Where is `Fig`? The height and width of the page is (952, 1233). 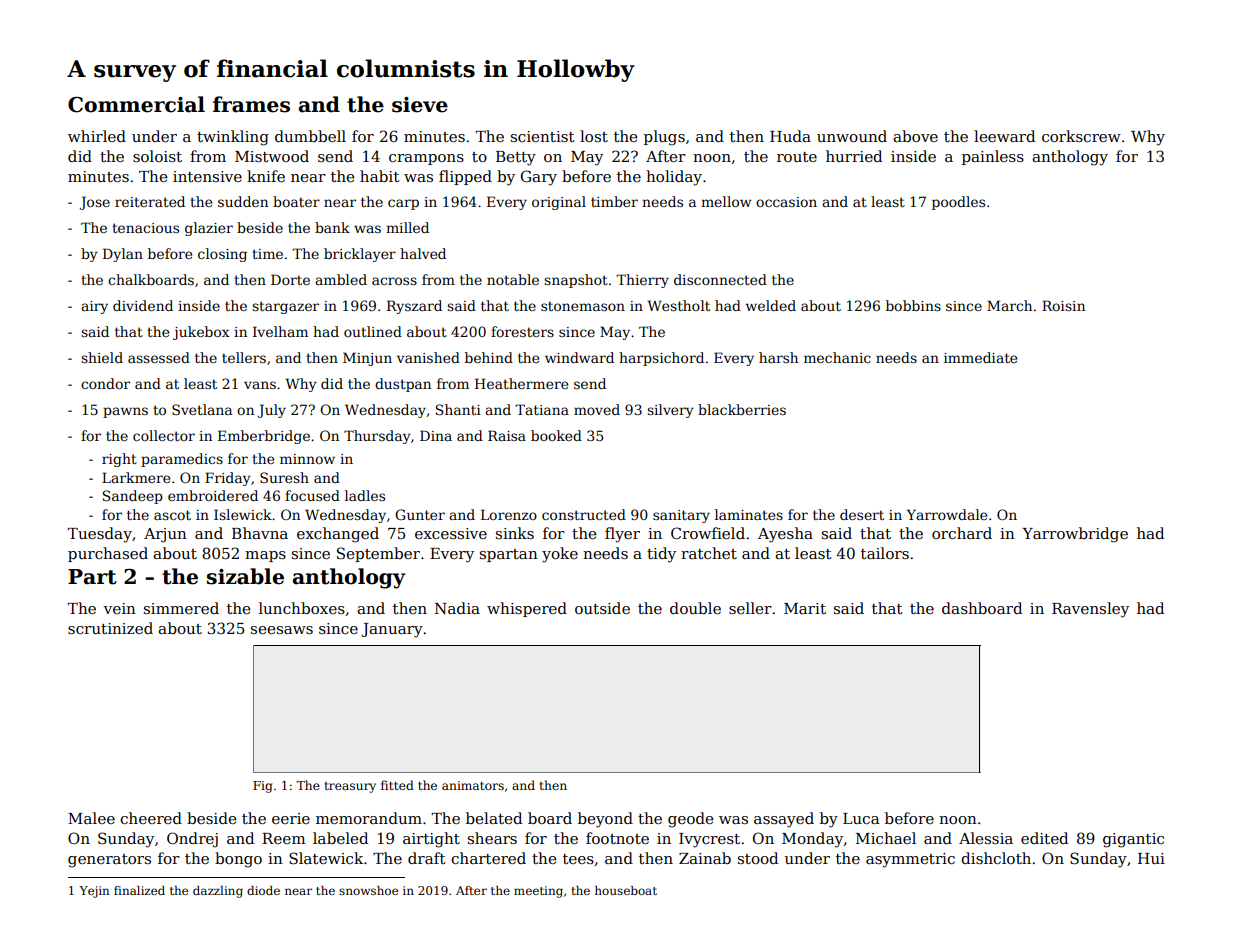
Fig is located at coordinates (262, 787).
